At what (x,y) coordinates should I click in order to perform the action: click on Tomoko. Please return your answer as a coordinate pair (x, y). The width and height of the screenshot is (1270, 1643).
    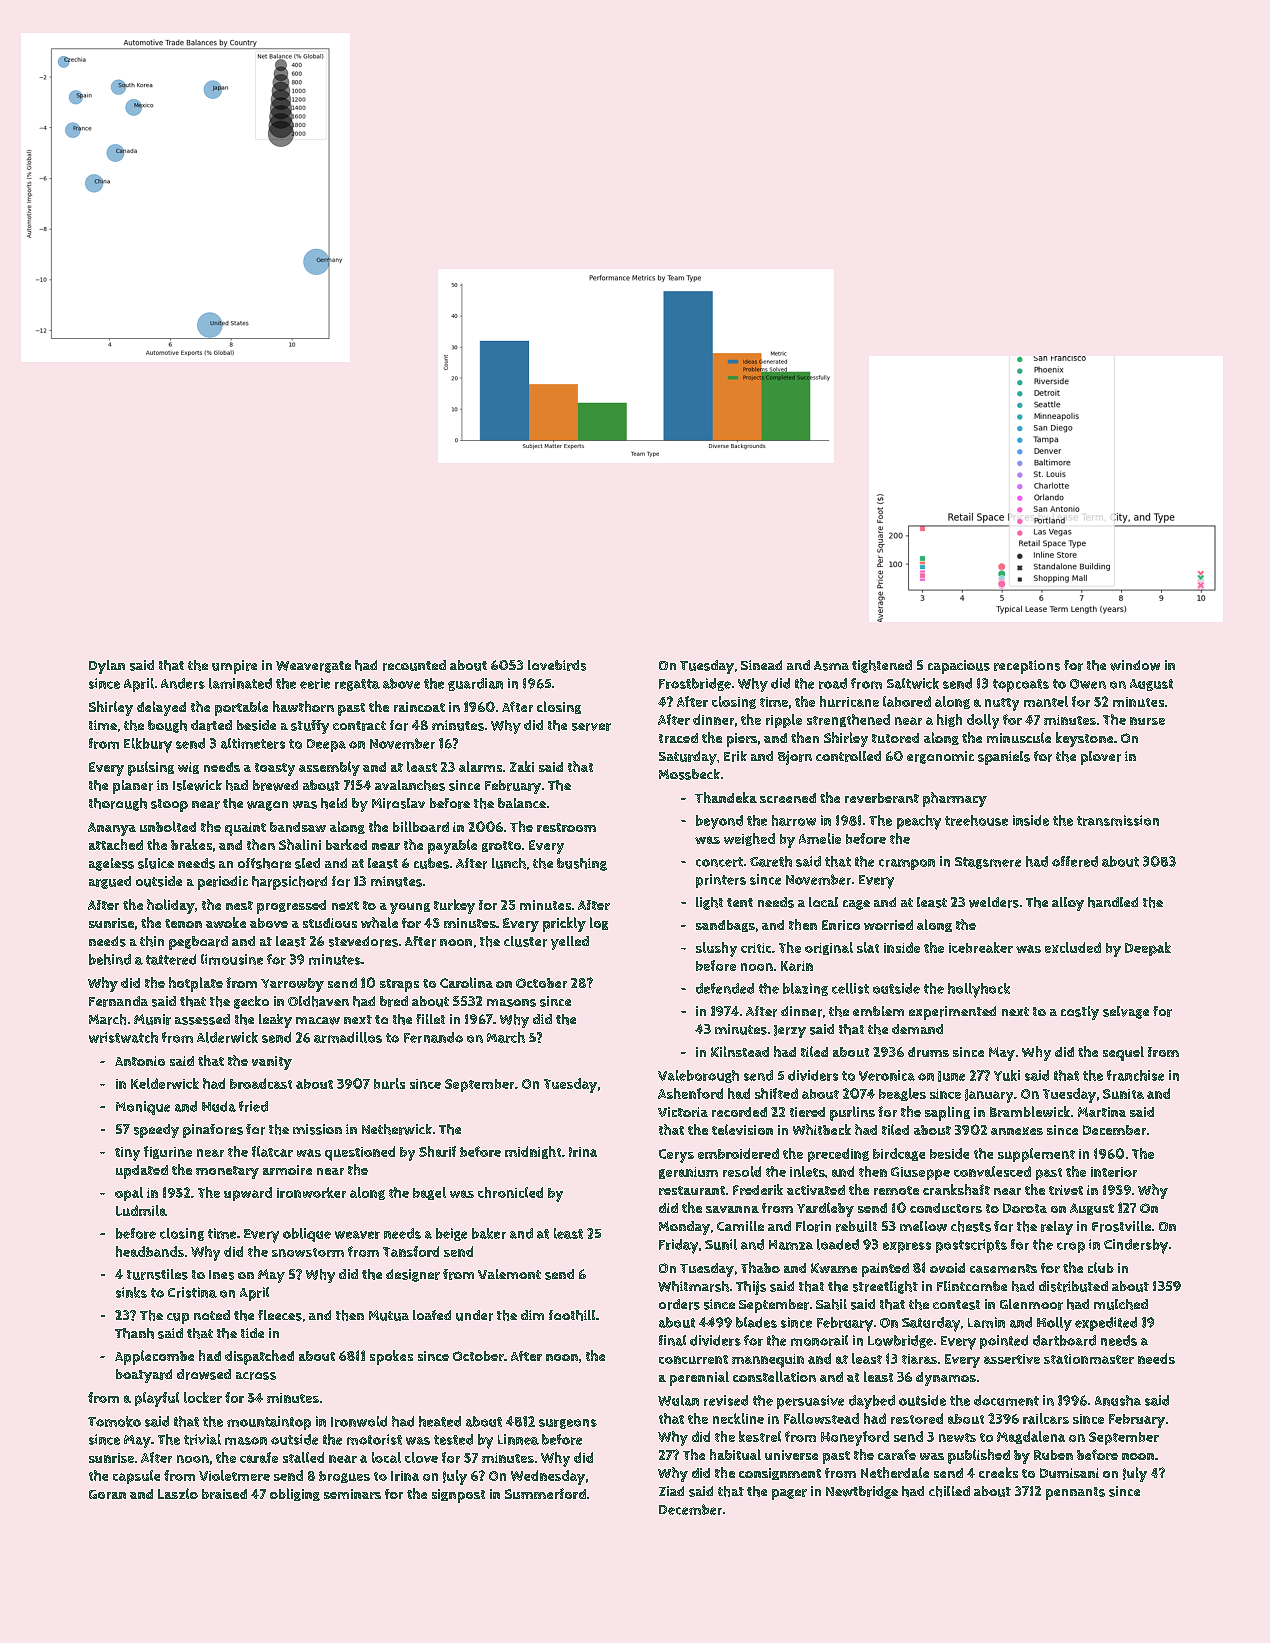
    Looking at the image, I should click on (114, 1421).
